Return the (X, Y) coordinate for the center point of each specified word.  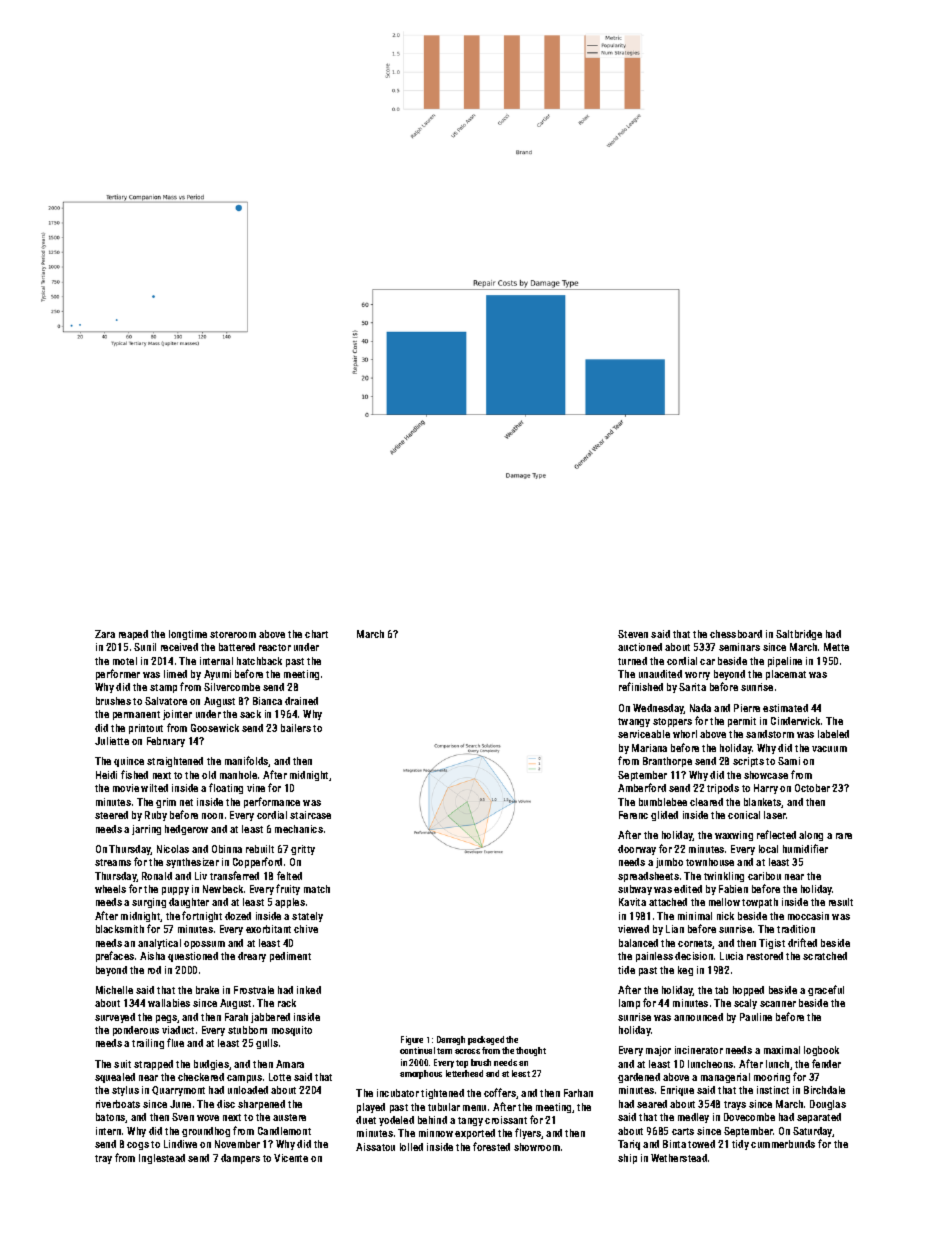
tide (626, 970)
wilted (154, 788)
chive (306, 929)
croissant (506, 1120)
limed (175, 674)
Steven (633, 634)
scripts (748, 762)
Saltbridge (799, 635)
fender (826, 1063)
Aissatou (375, 1147)
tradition (796, 929)
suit (122, 1064)
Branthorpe (667, 762)
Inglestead (162, 1159)
